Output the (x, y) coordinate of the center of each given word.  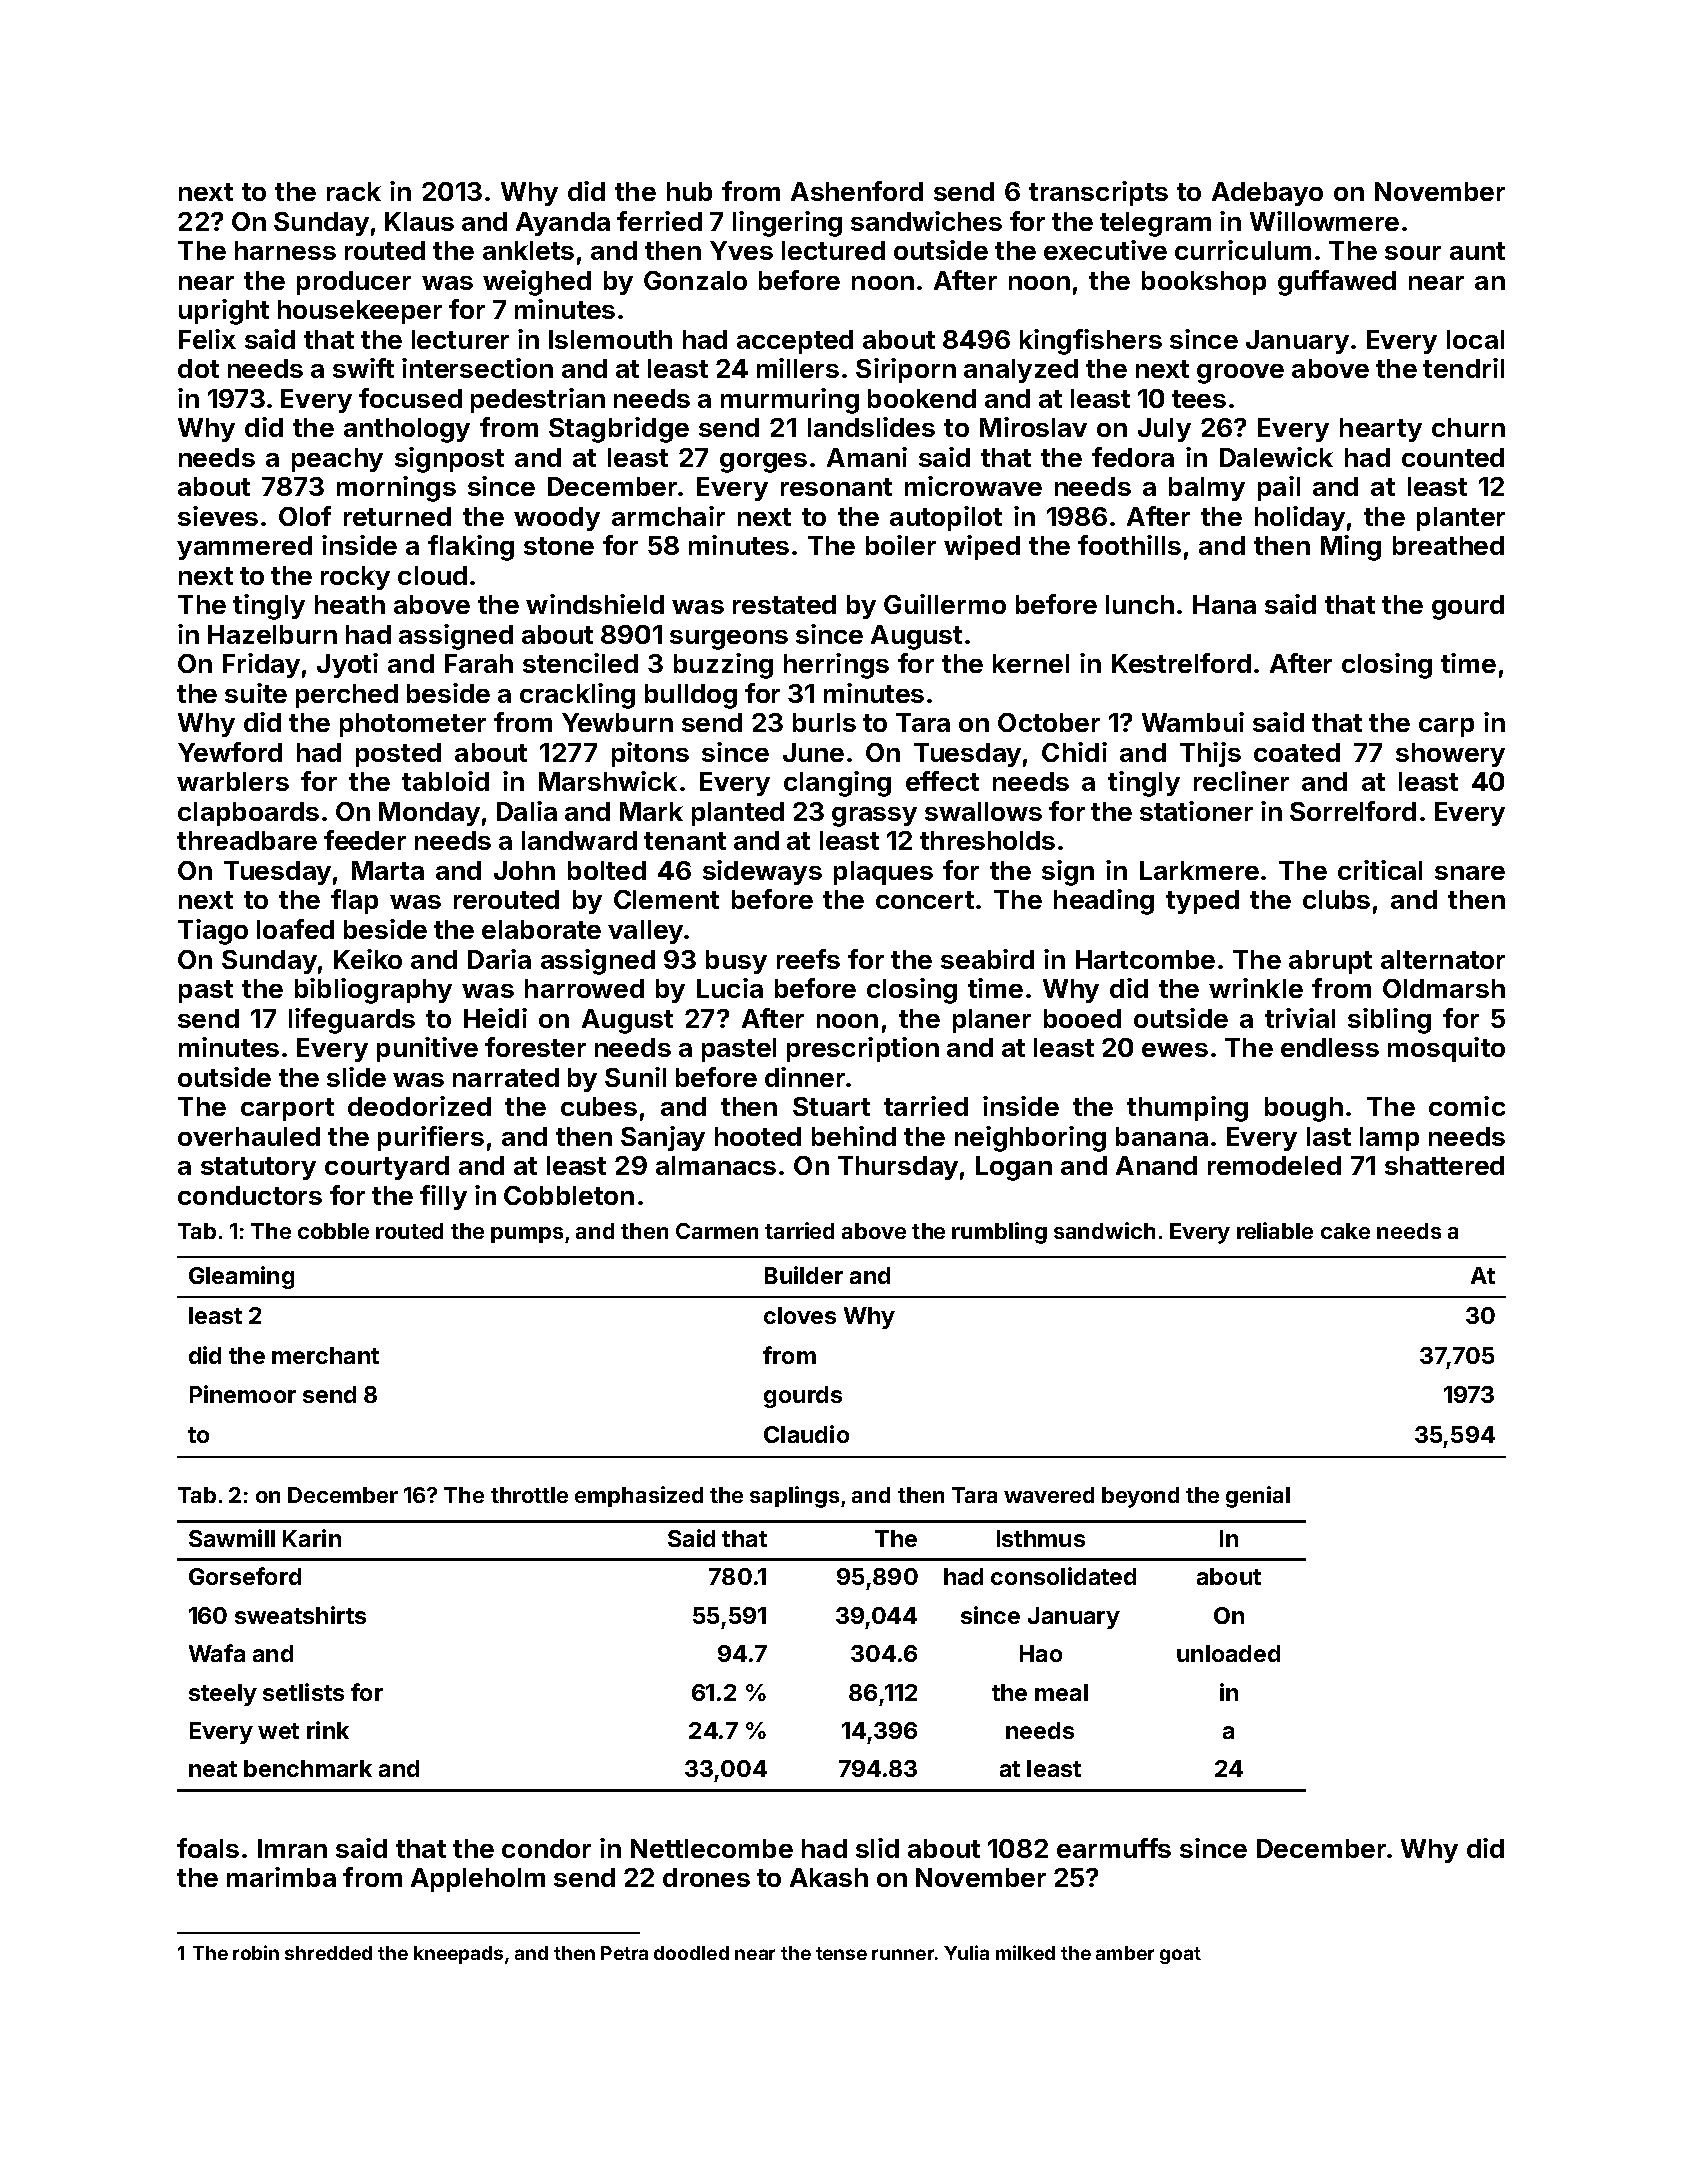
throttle (529, 1495)
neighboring (1030, 1139)
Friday (261, 665)
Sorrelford (1353, 811)
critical (1380, 870)
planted (738, 814)
